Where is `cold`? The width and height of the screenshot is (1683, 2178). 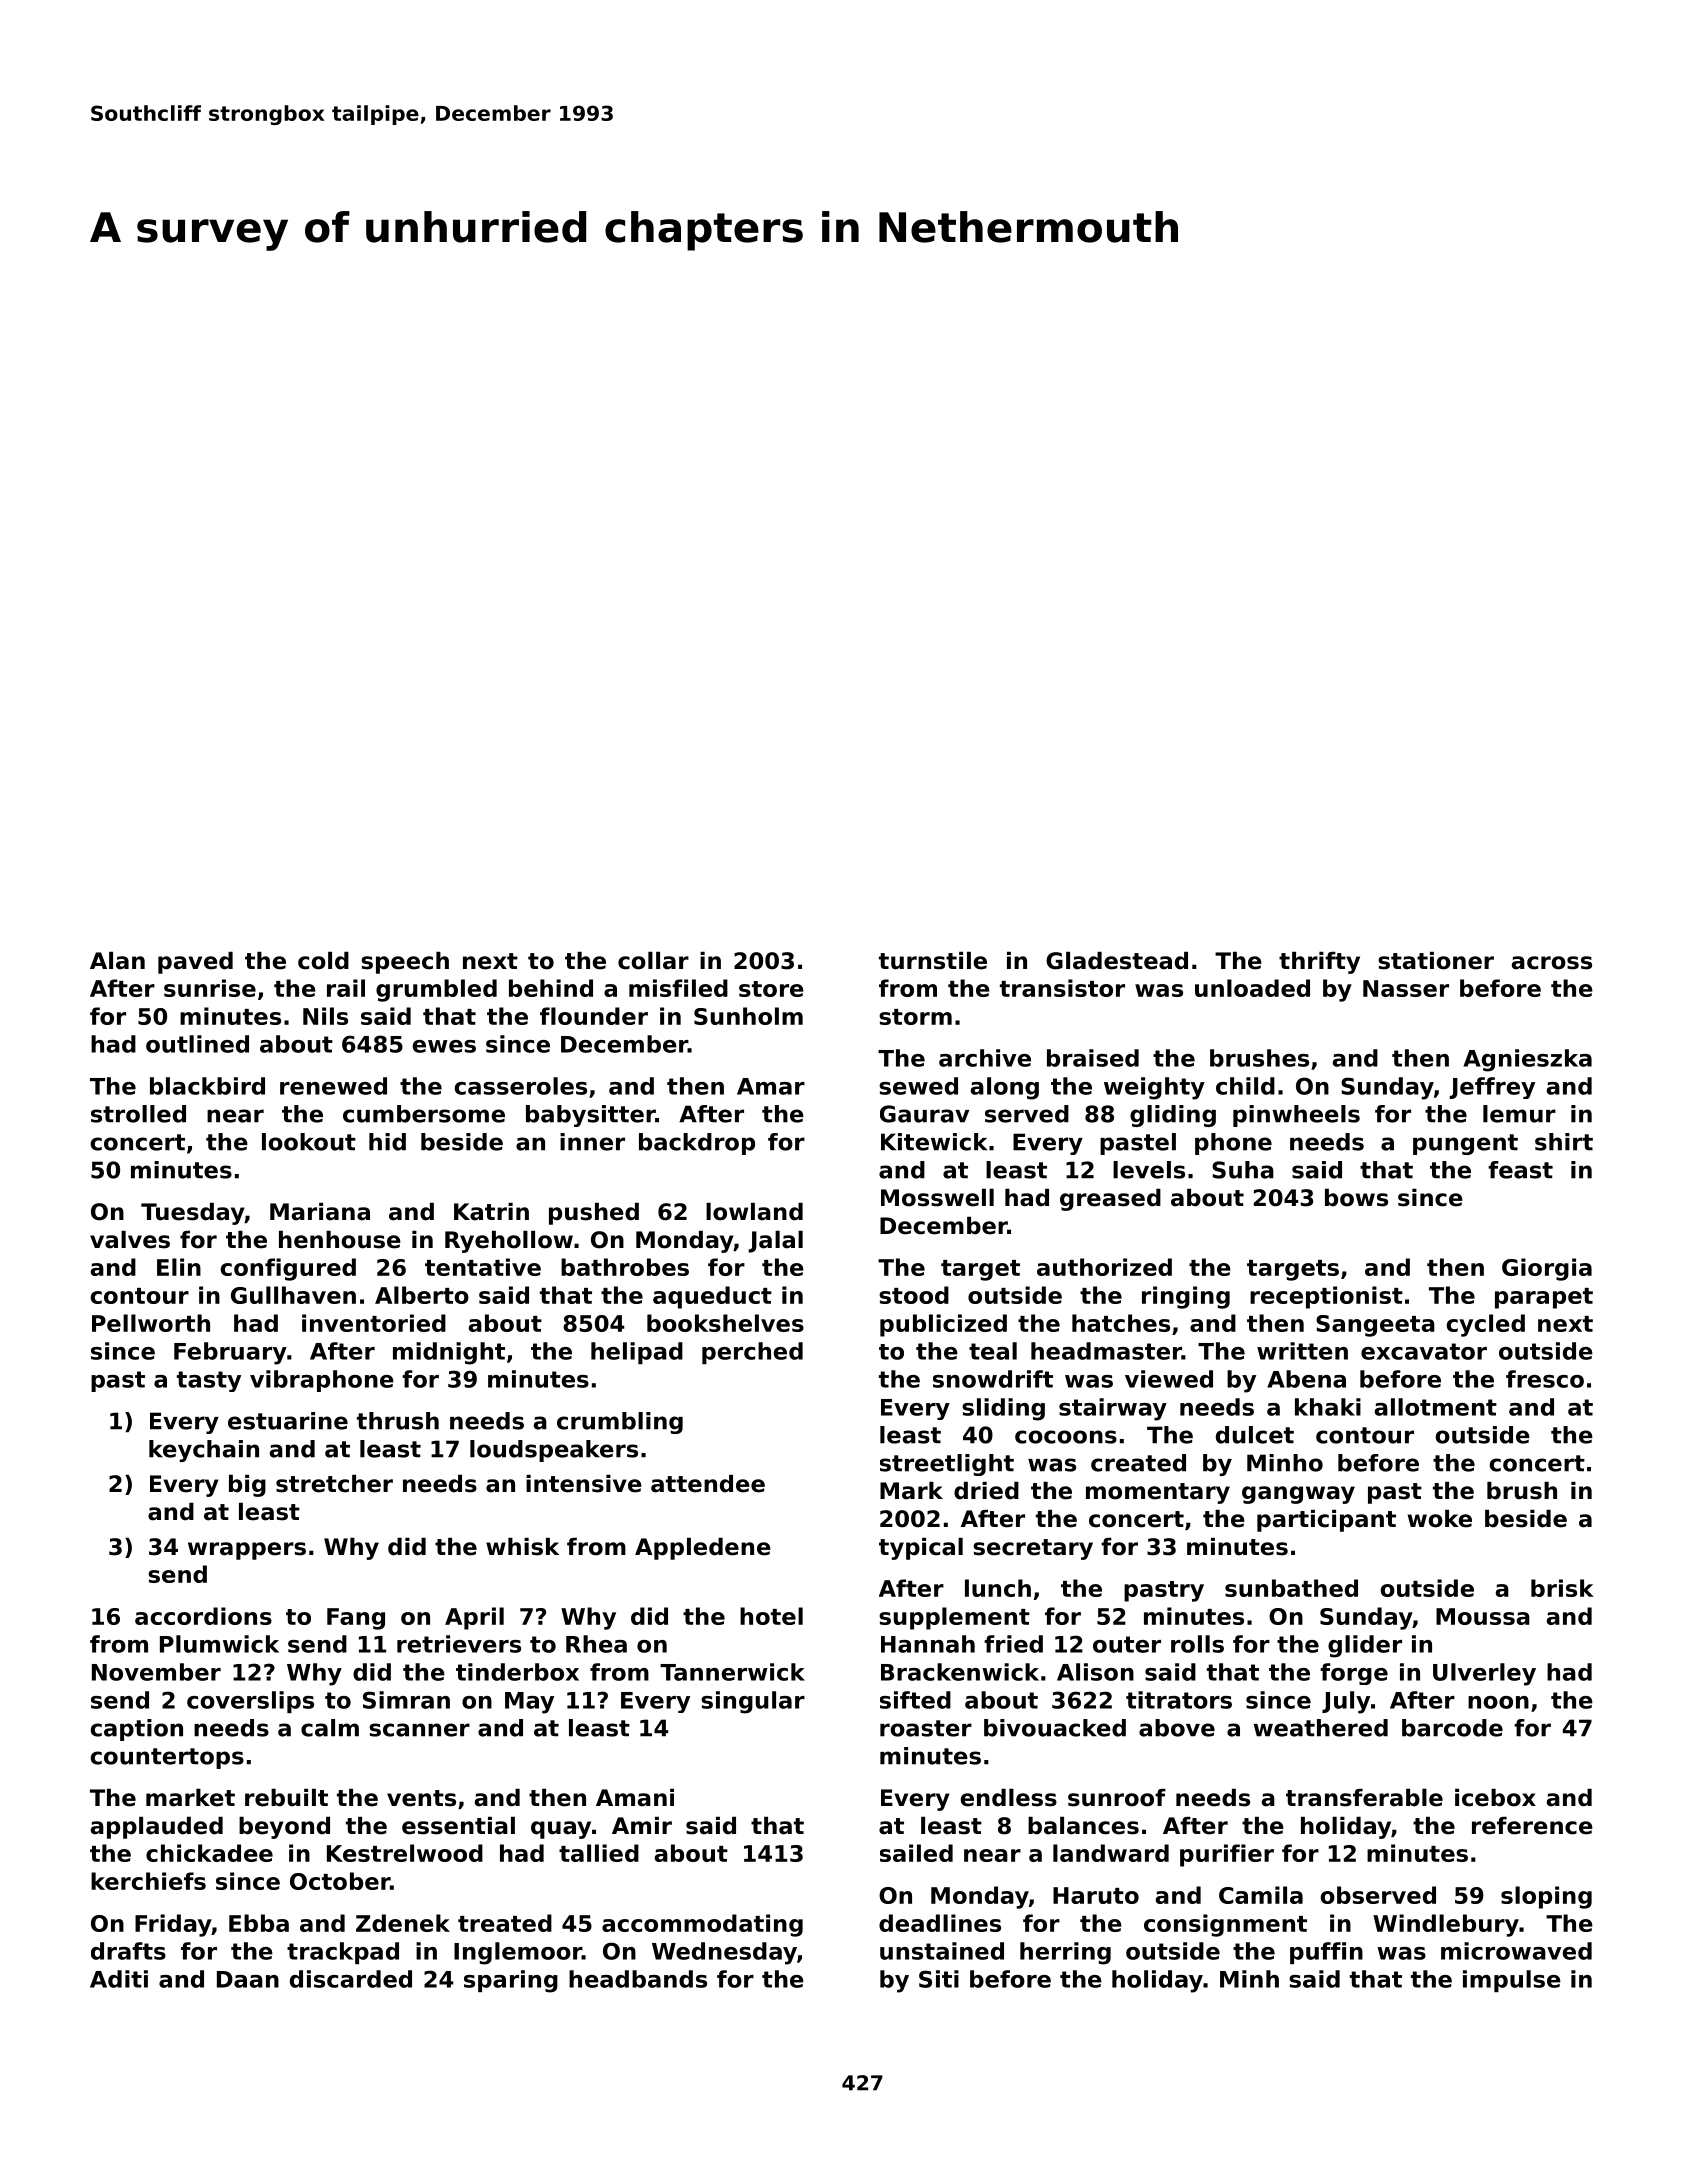
cold is located at coordinates (323, 961).
